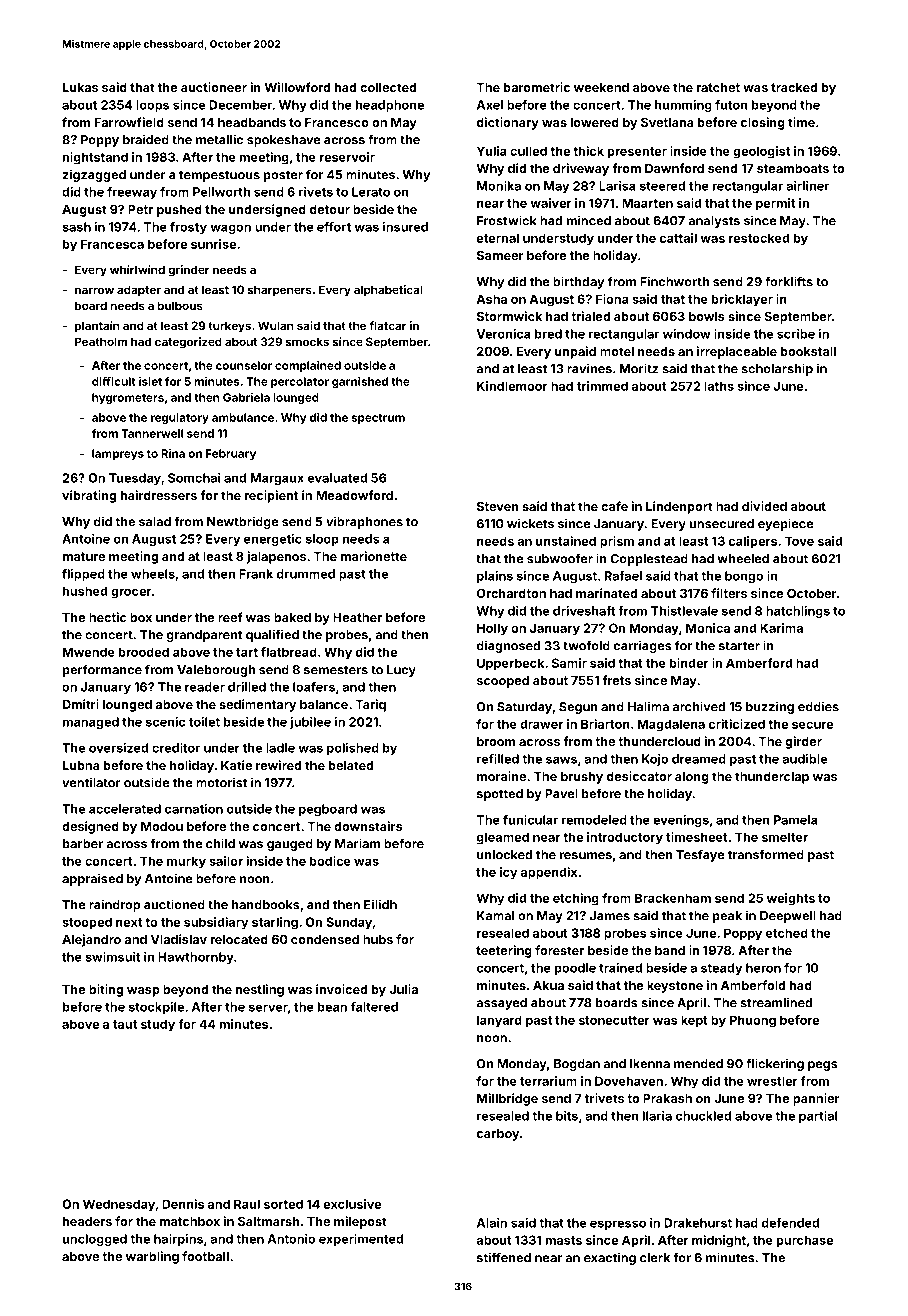 The height and width of the page is (1316, 908). Describe the element at coordinates (498, 1135) in the page. I see `carboy` at that location.
